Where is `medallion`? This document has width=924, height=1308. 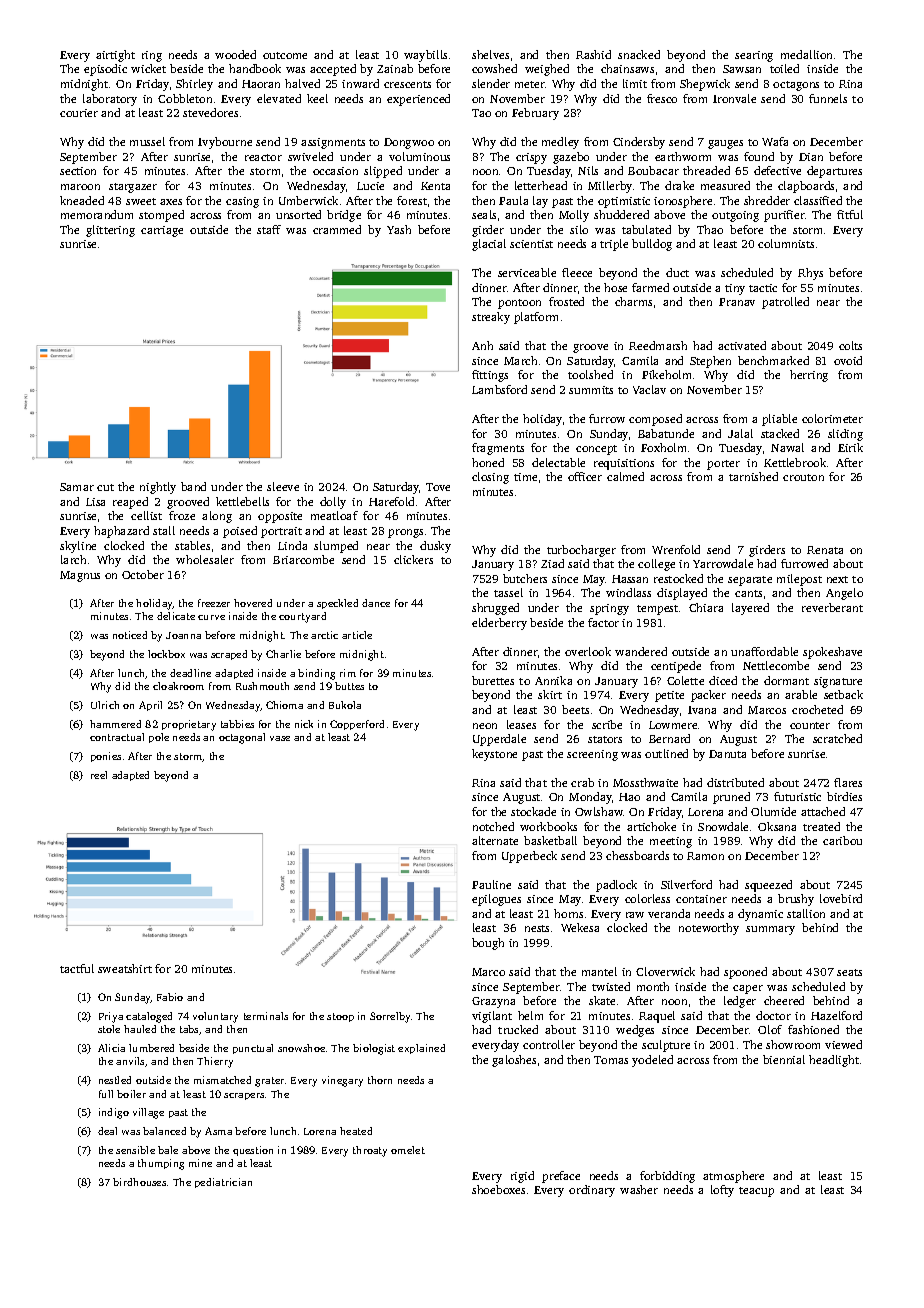 medallion is located at coordinates (806, 54).
